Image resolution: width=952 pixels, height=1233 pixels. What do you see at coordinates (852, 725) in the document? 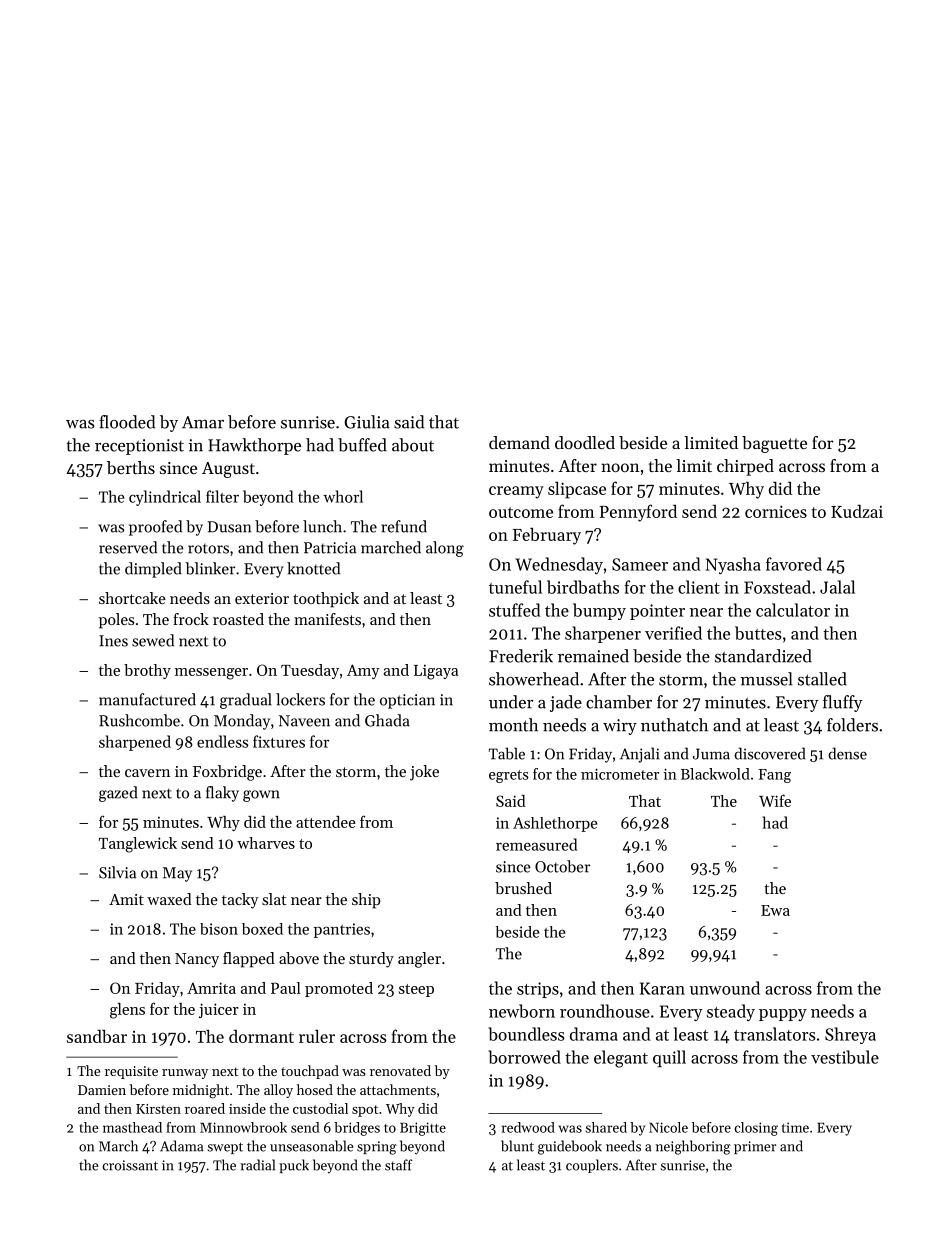
I see `folders` at bounding box center [852, 725].
